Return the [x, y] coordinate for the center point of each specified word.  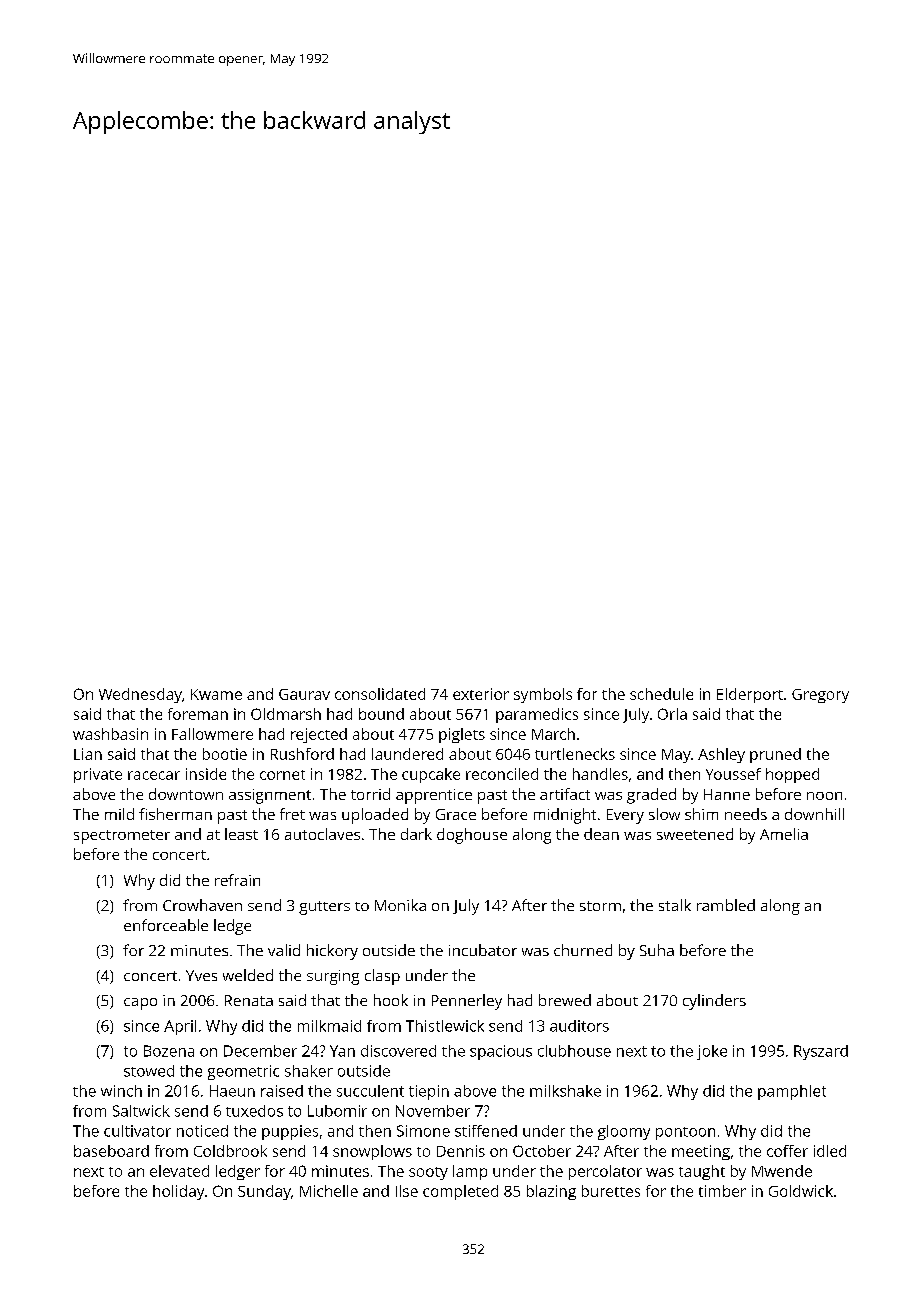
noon [824, 796]
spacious [501, 1052]
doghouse [472, 836]
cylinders [714, 1002]
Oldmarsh [286, 714]
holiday [178, 1192]
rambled [726, 905]
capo [140, 1004]
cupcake [431, 775]
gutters [324, 908]
